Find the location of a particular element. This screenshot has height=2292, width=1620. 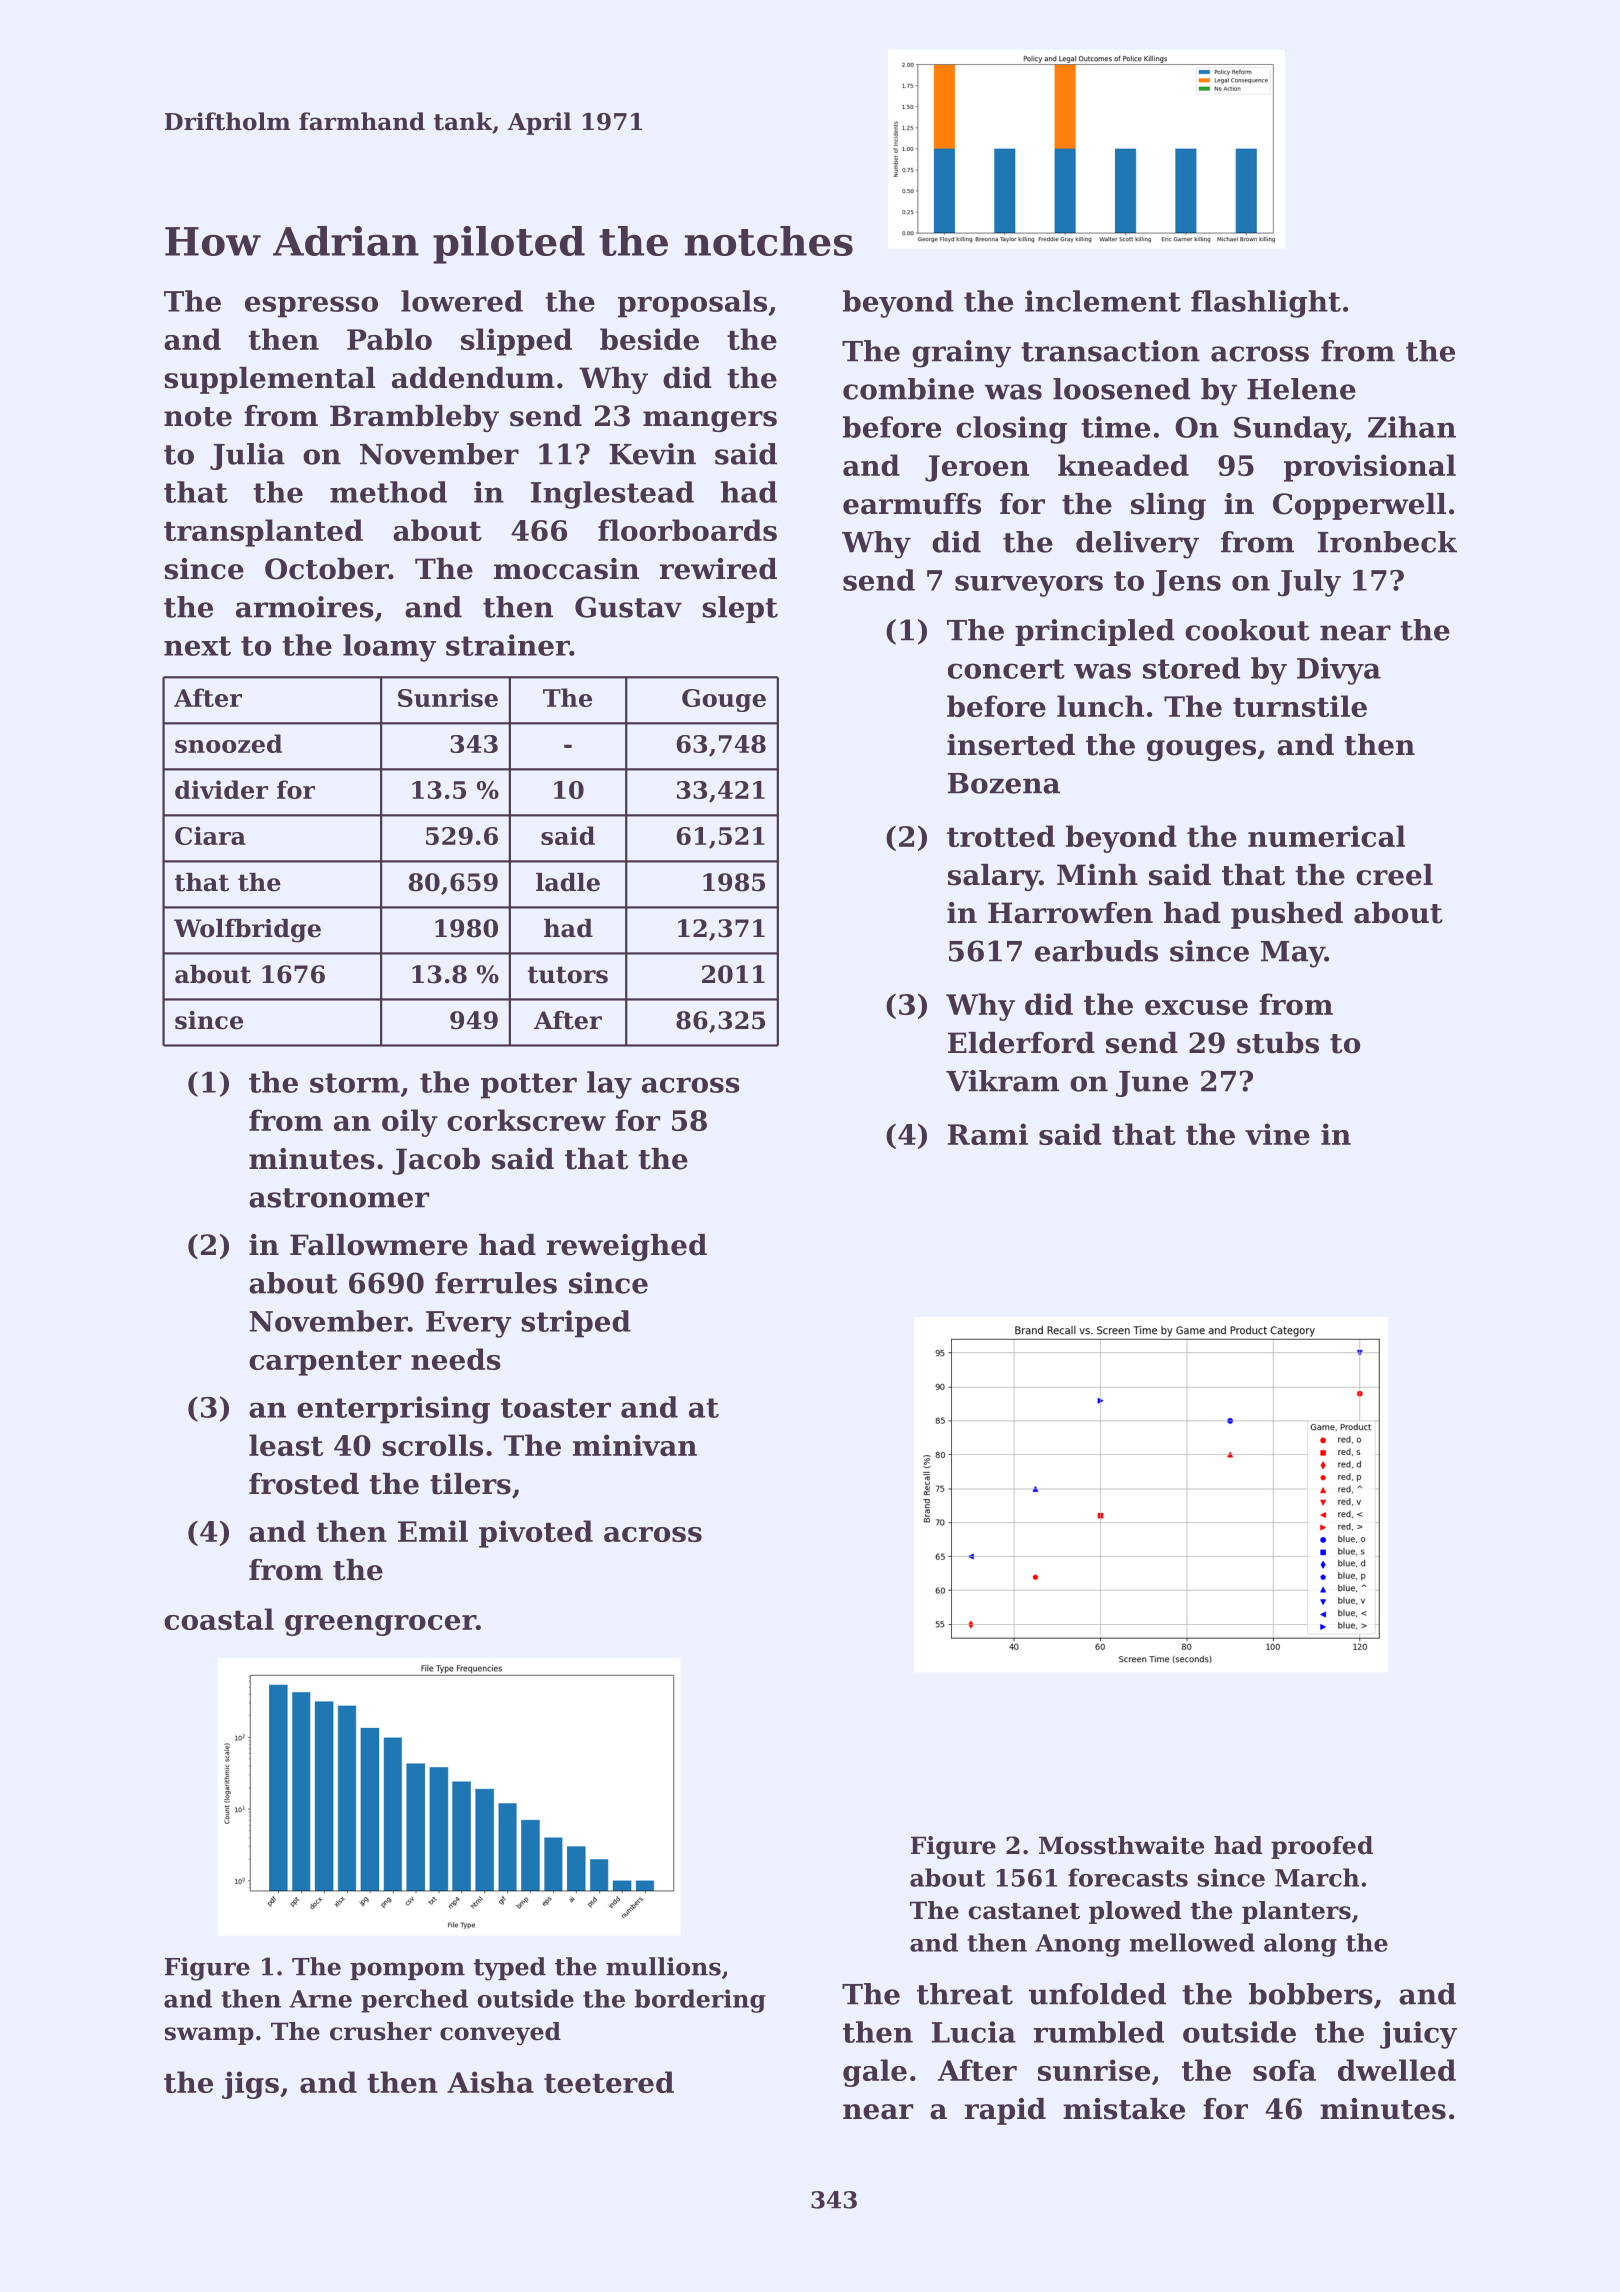

next is located at coordinates (197, 646).
